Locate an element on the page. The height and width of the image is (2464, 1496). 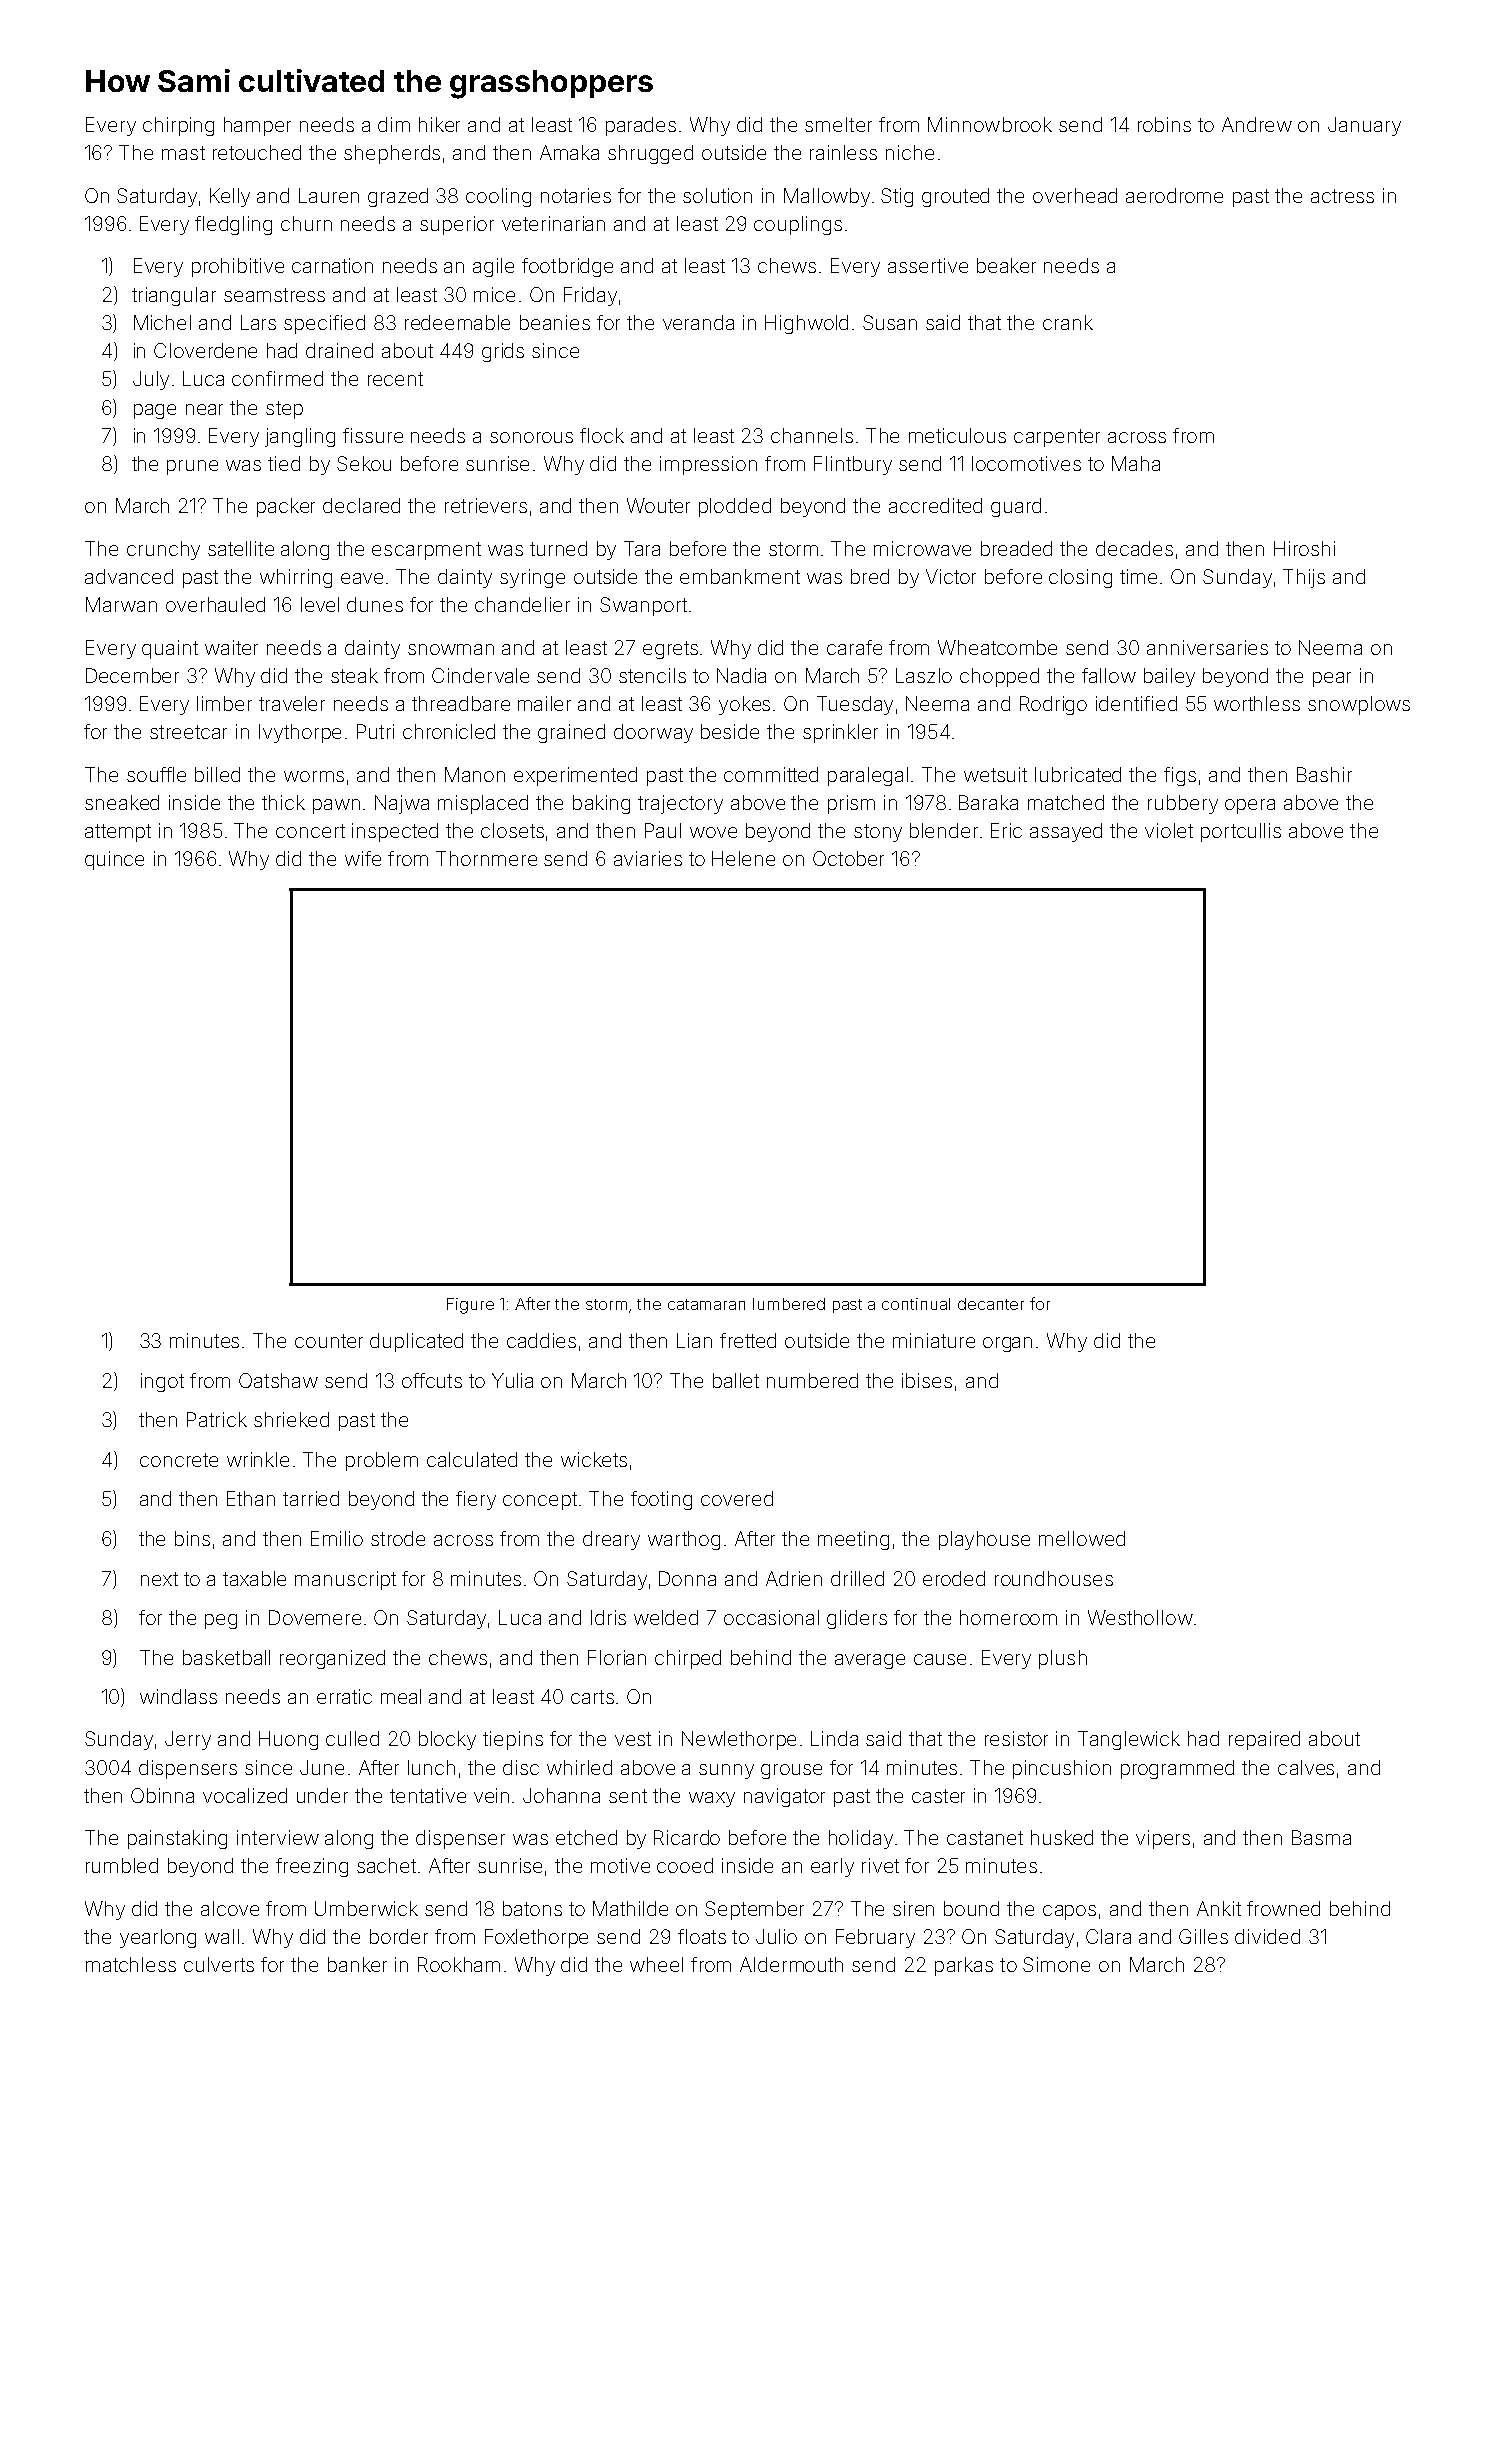
portcullis is located at coordinates (1241, 832).
